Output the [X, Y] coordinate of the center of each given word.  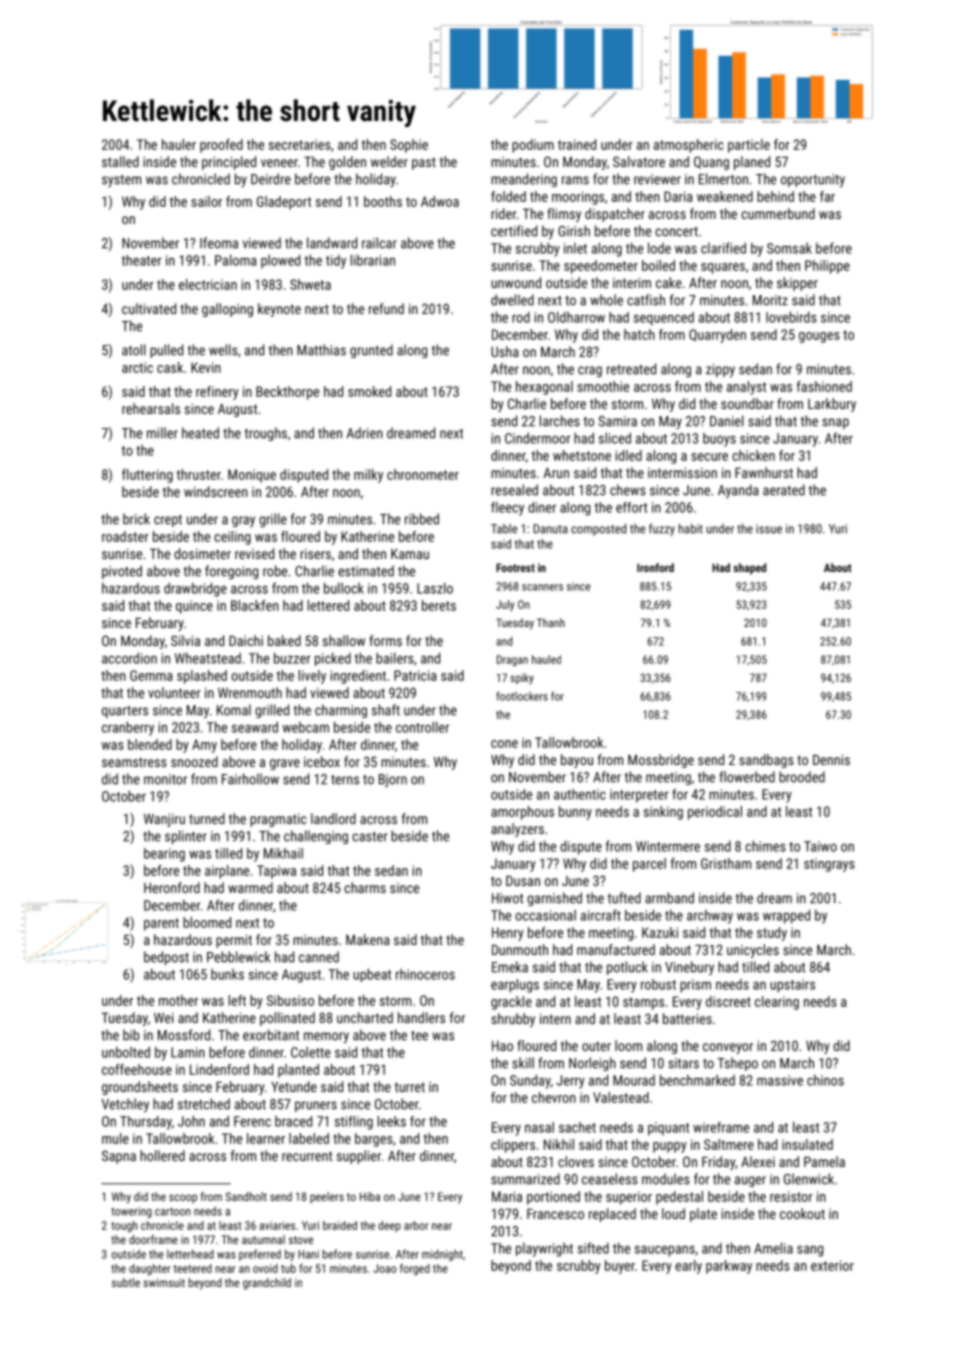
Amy [204, 746]
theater [142, 260]
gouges [819, 337]
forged [415, 1269]
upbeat [372, 975]
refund [386, 308]
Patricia [415, 675]
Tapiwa [276, 872]
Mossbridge [661, 761]
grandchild [267, 1284]
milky [368, 476]
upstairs [792, 986]
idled [629, 455]
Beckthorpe [287, 393]
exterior [832, 1265]
